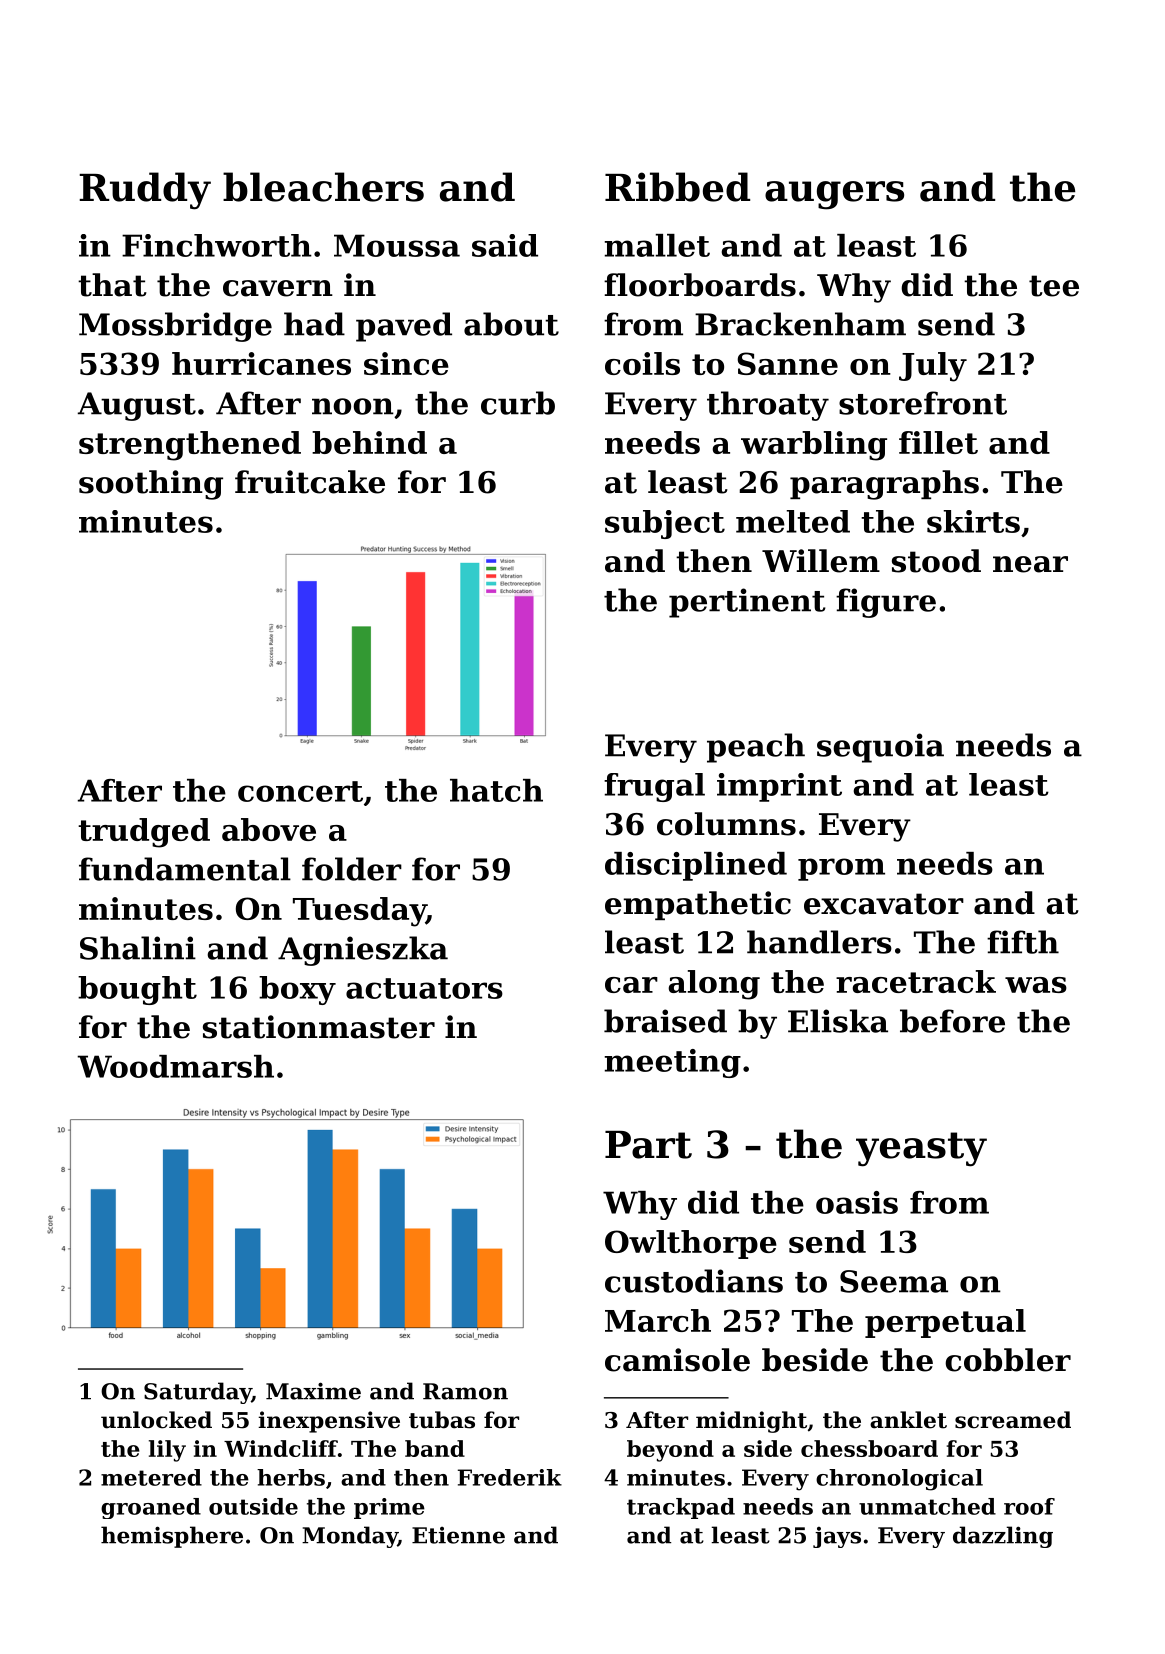  What do you see at coordinates (665, 1021) in the image?
I see `braised` at bounding box center [665, 1021].
